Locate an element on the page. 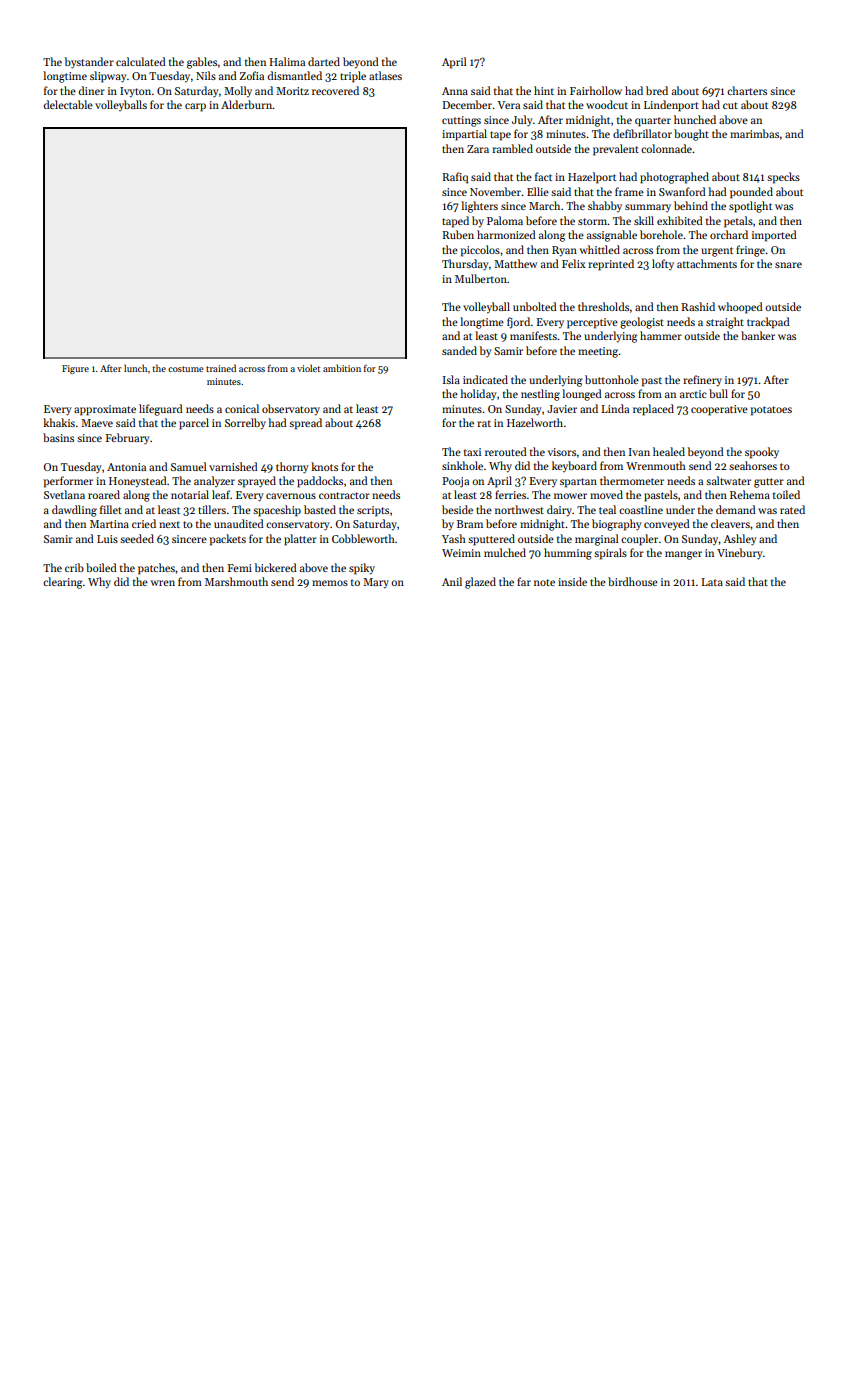  clearing is located at coordinates (63, 583).
